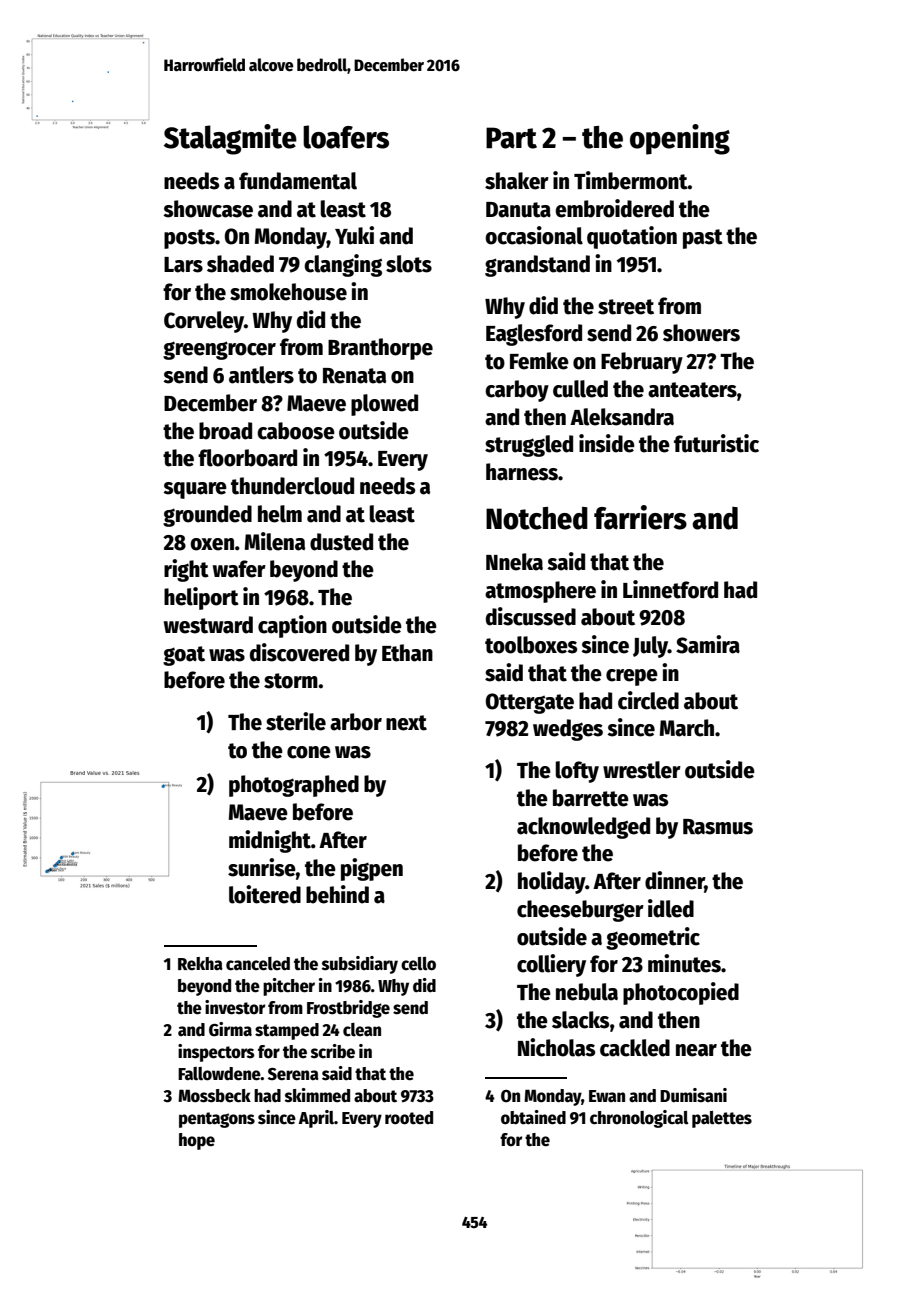 This screenshot has height=1311, width=924. Describe the element at coordinates (217, 1120) in the screenshot. I see `pentagons` at that location.
